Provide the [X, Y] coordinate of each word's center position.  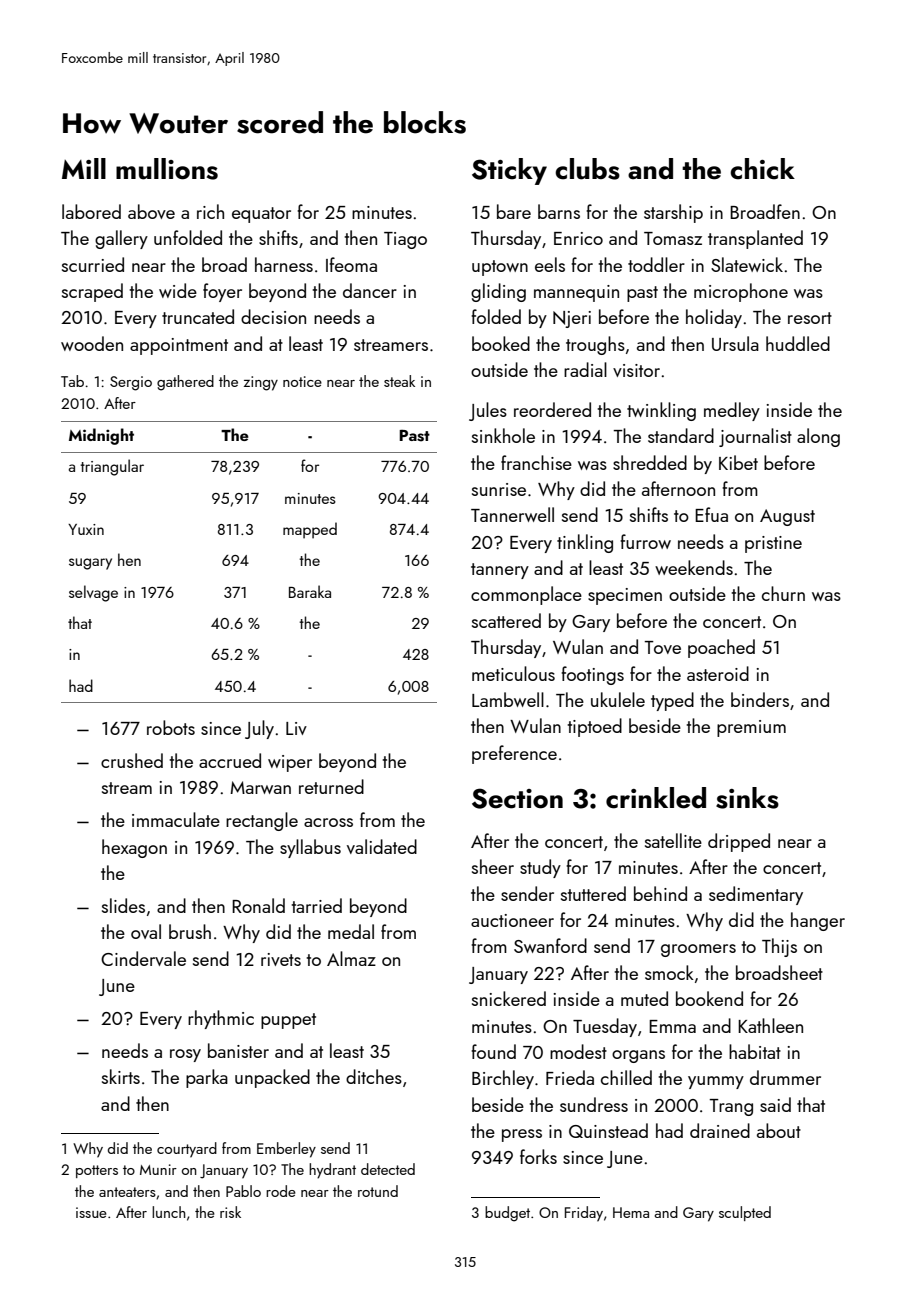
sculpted [745, 1213]
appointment [179, 346]
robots [171, 727]
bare [514, 211]
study [540, 868]
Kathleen [770, 1025]
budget [507, 1214]
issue [91, 1212]
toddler [656, 264]
